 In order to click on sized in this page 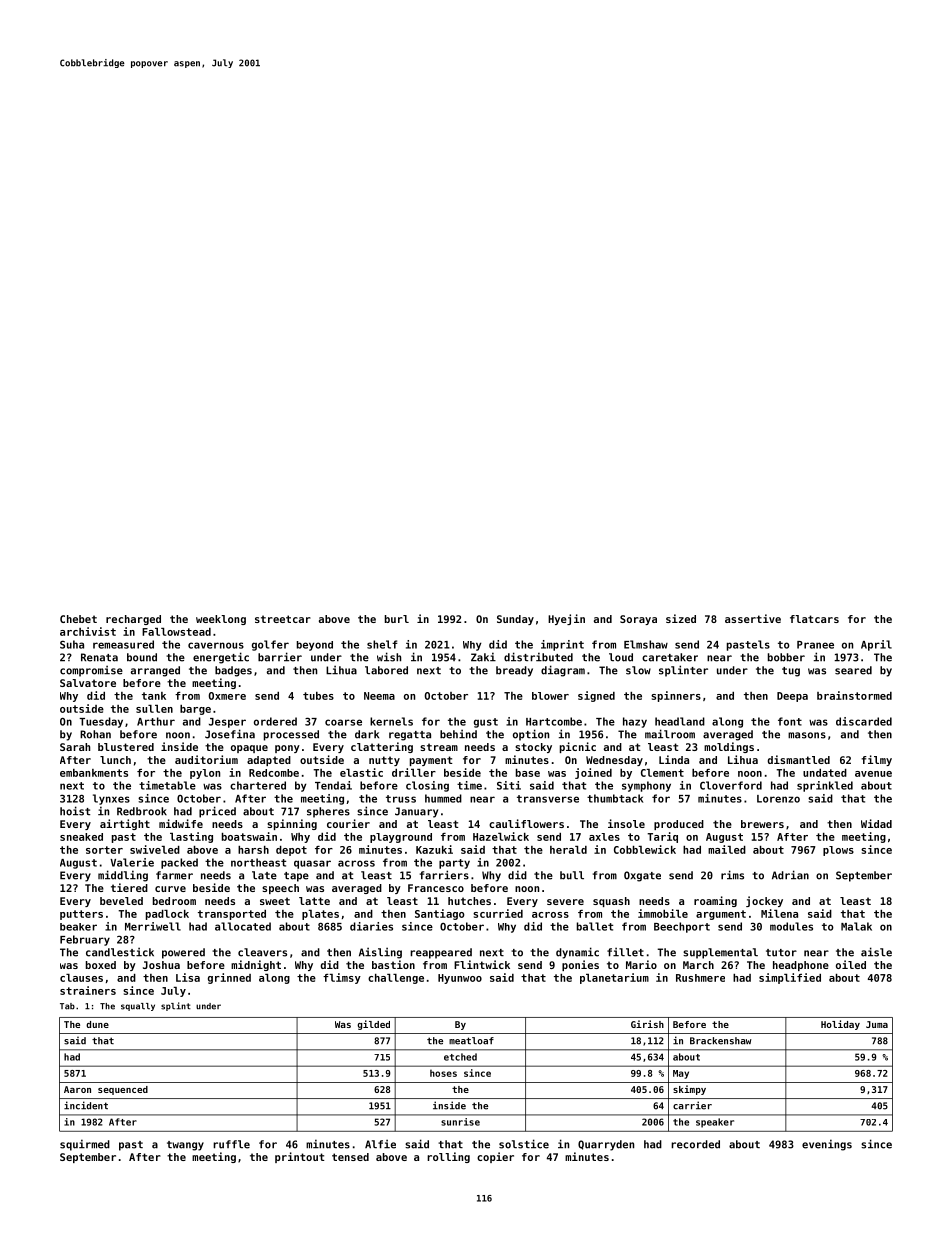, I will do `click(681, 618)`.
